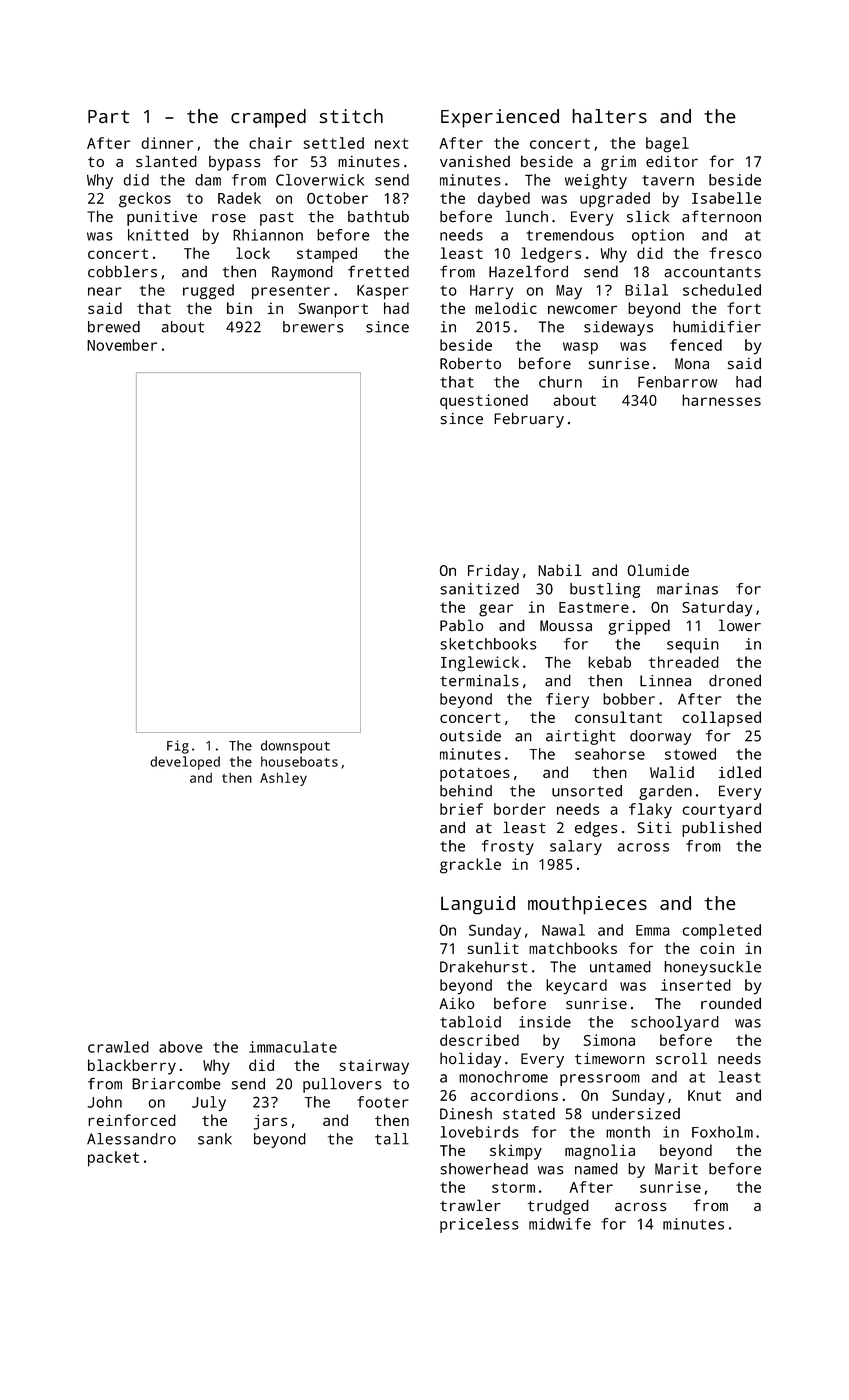  I want to click on potatoes, so click(475, 775).
